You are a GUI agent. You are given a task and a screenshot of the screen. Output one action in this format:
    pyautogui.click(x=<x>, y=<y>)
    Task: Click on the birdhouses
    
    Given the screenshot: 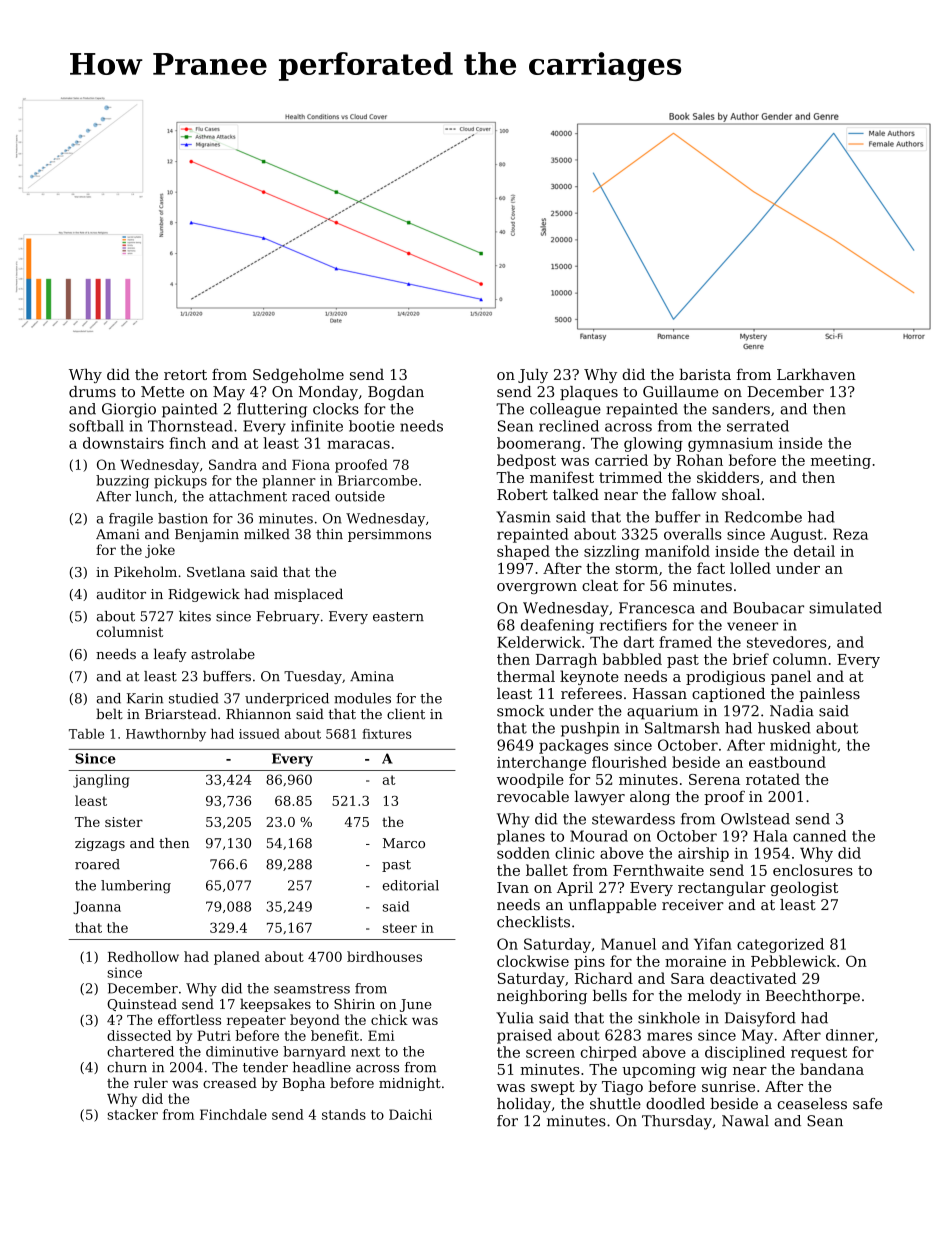 What is the action you would take?
    pyautogui.click(x=384, y=956)
